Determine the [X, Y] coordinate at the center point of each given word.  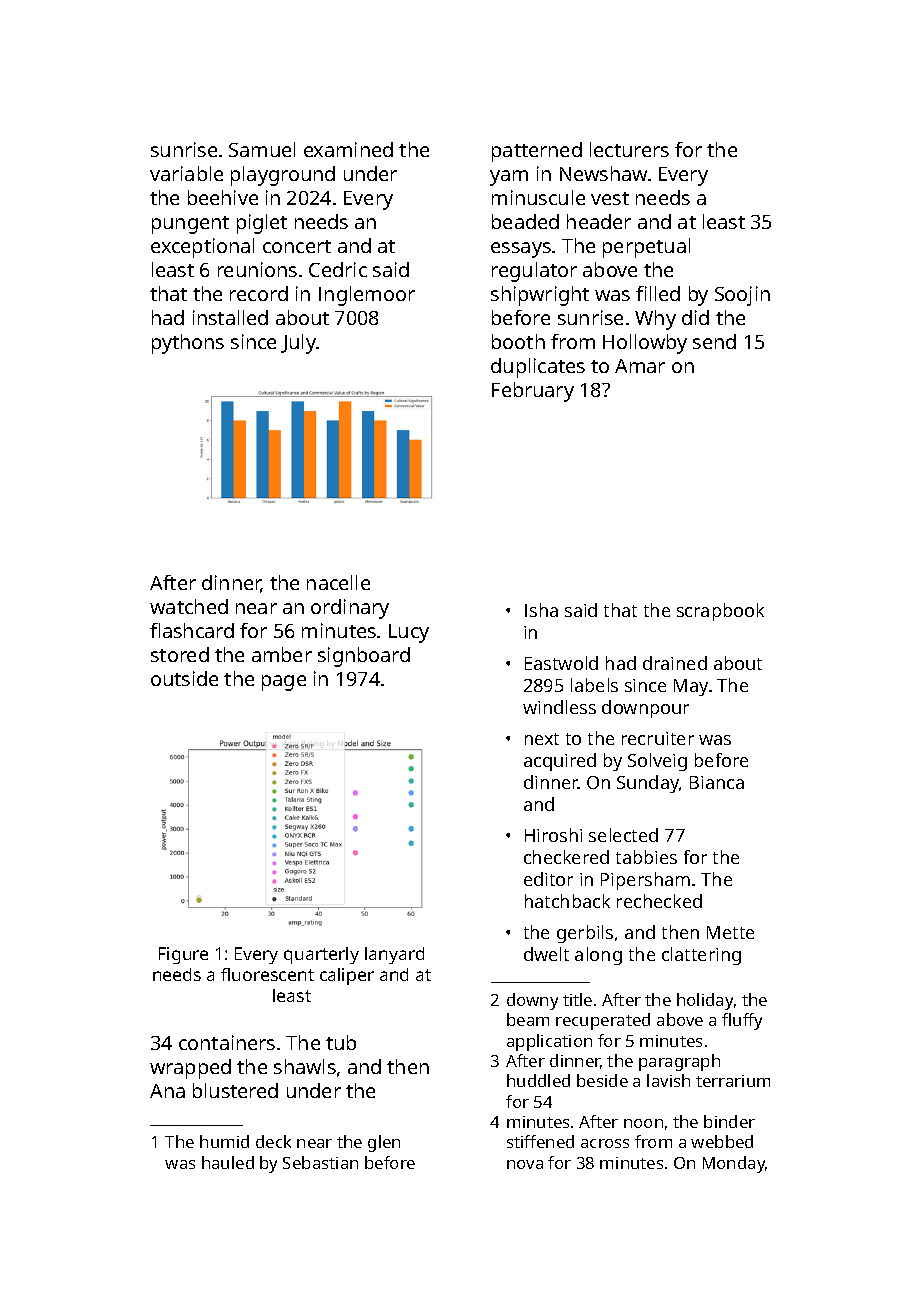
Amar [640, 366]
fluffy [742, 1021]
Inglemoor [367, 296]
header [599, 221]
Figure [183, 955]
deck [273, 1141]
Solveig [657, 762]
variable [186, 173]
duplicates [538, 368]
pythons [188, 344]
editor [548, 879]
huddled [538, 1080]
